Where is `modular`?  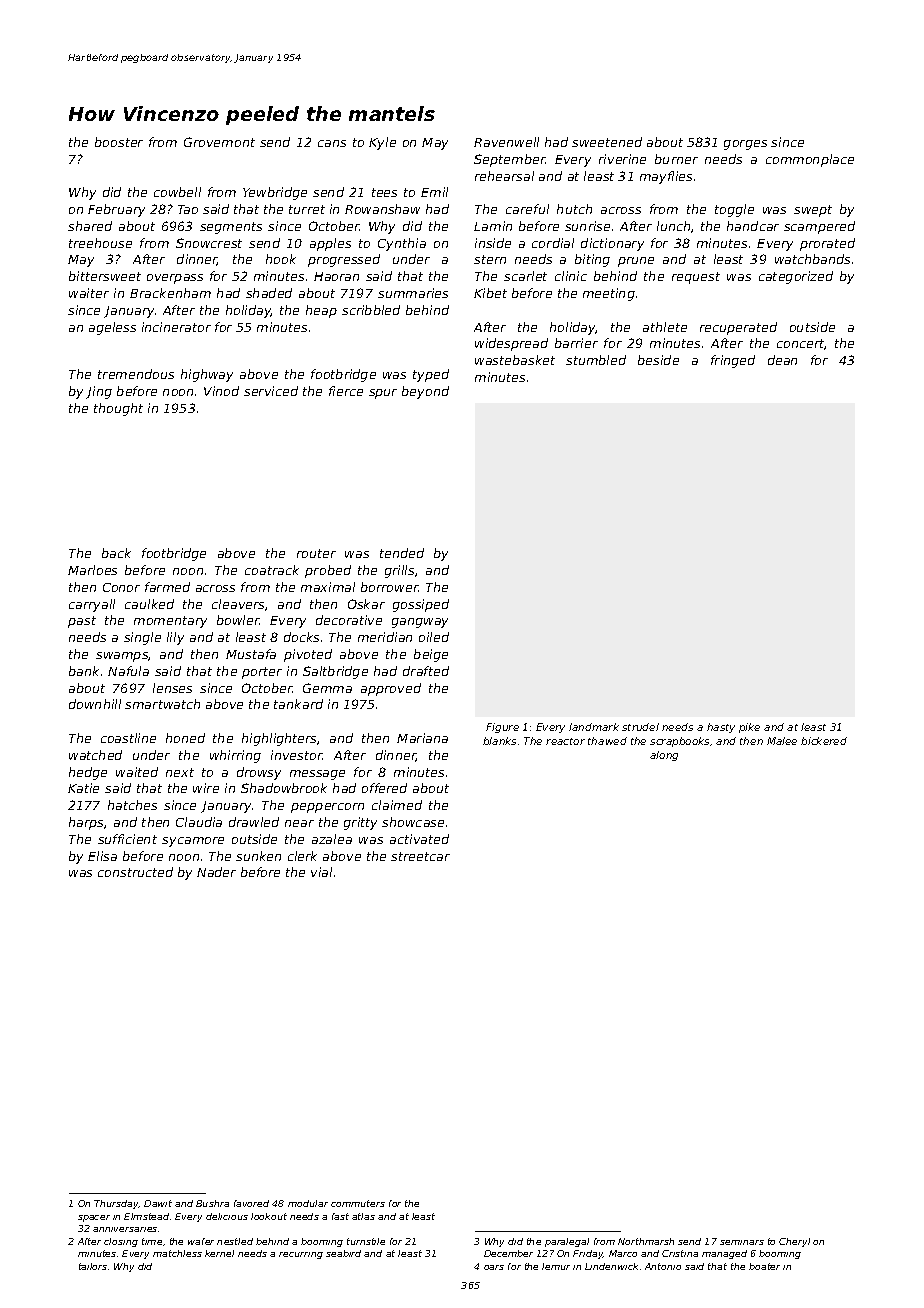 modular is located at coordinates (308, 1203).
